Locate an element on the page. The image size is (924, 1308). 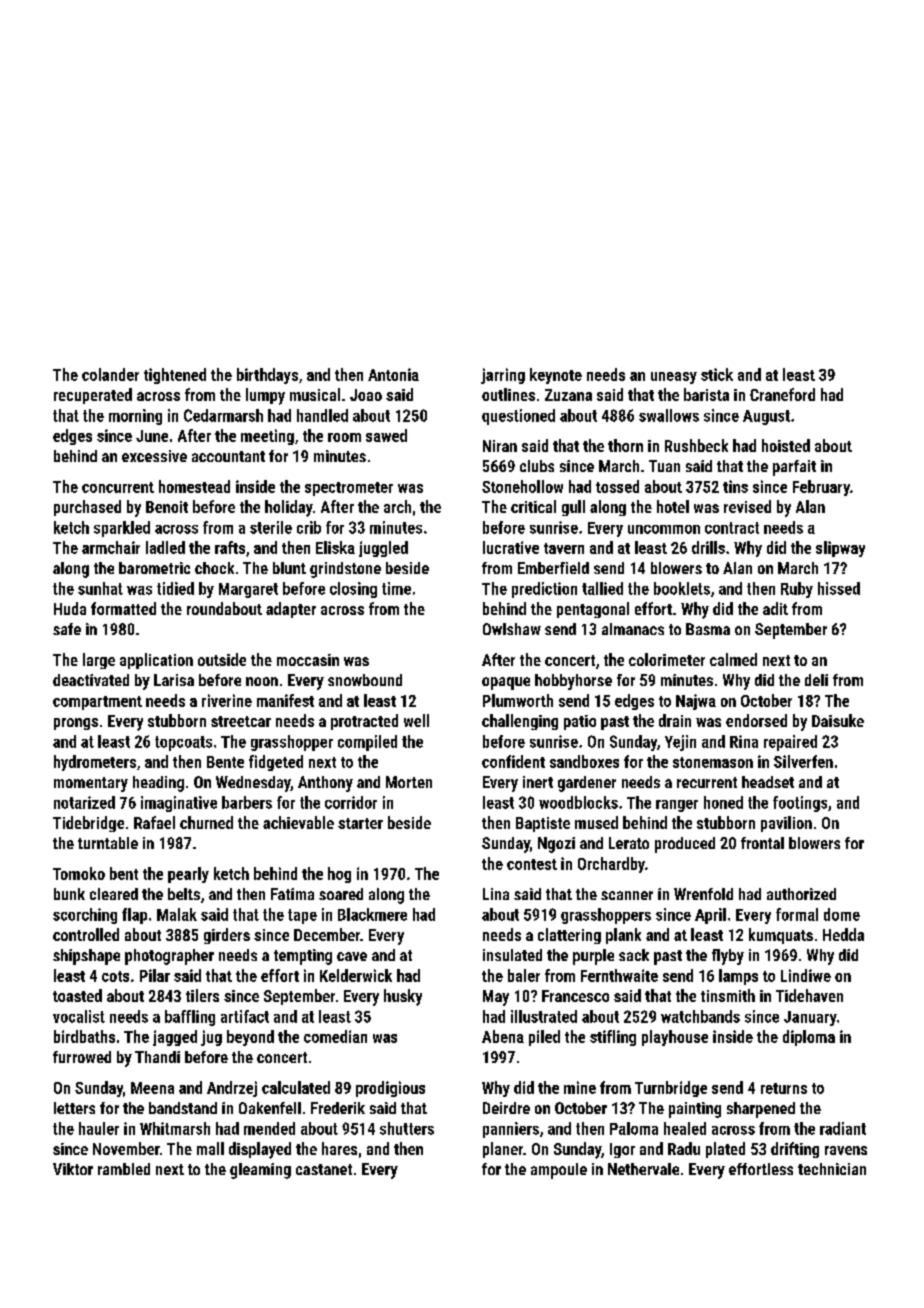
Baptiste is located at coordinates (543, 824).
